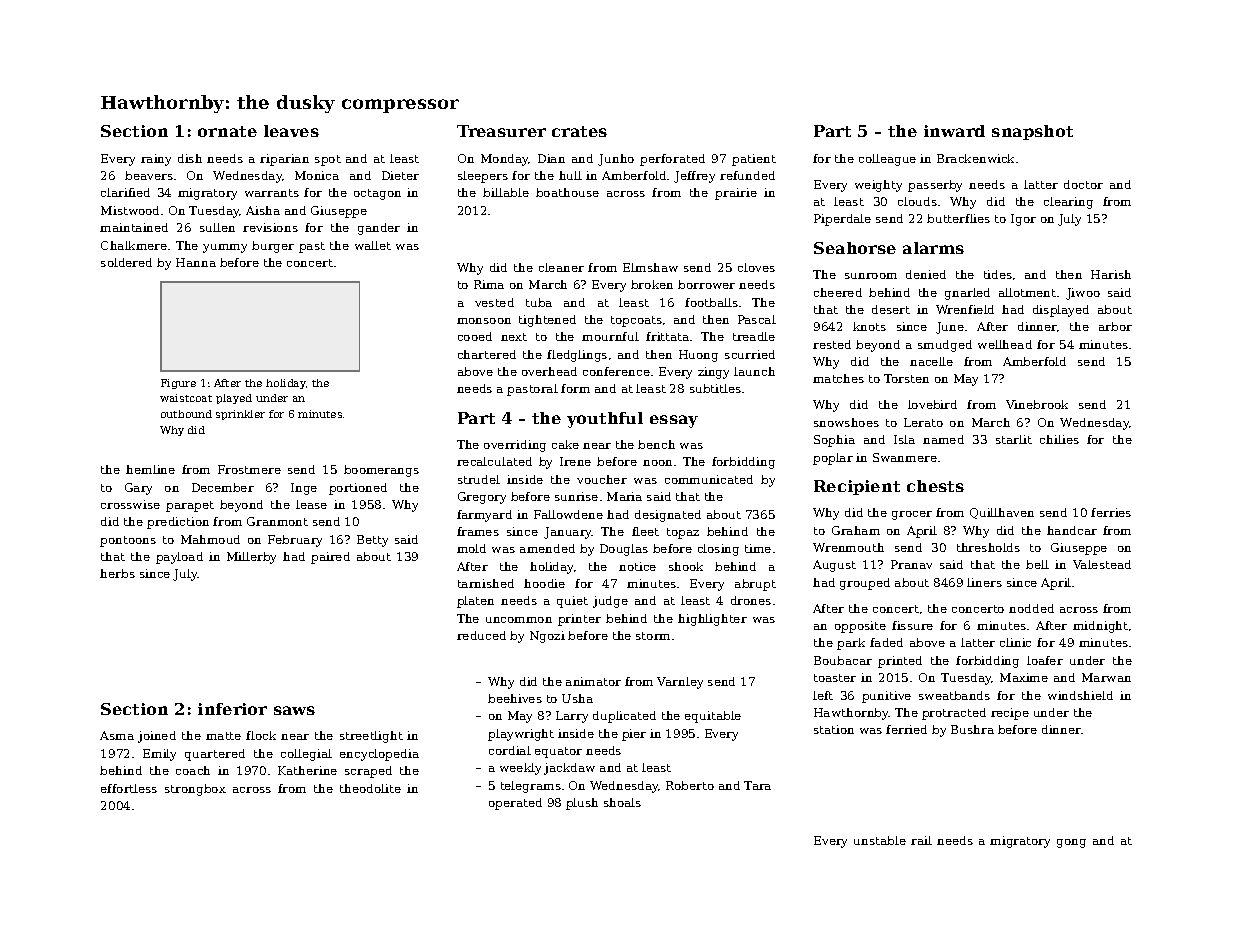 This page has height=952, width=1233. I want to click on uncommon, so click(519, 620).
